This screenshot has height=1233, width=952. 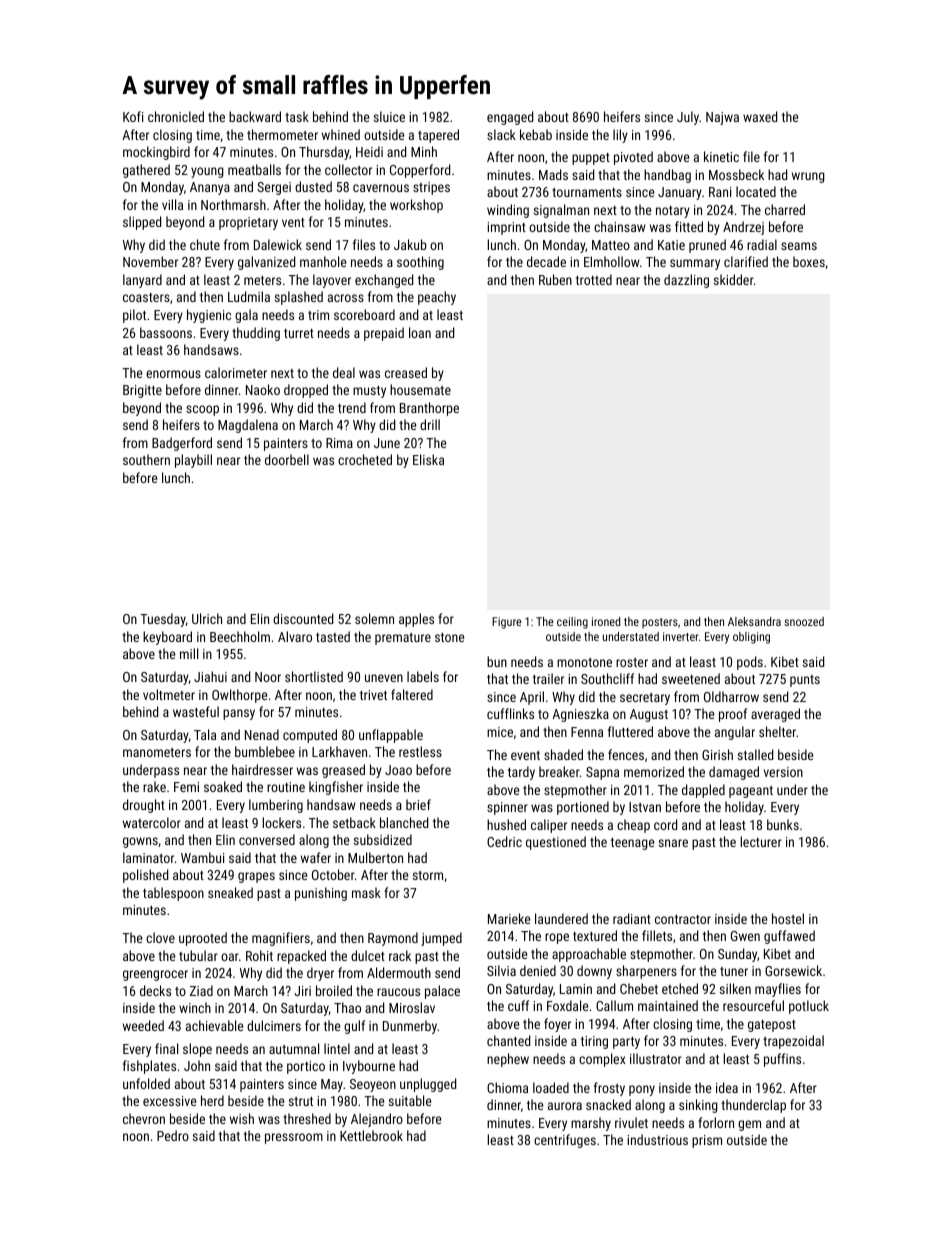 I want to click on snoozed, so click(x=804, y=621).
